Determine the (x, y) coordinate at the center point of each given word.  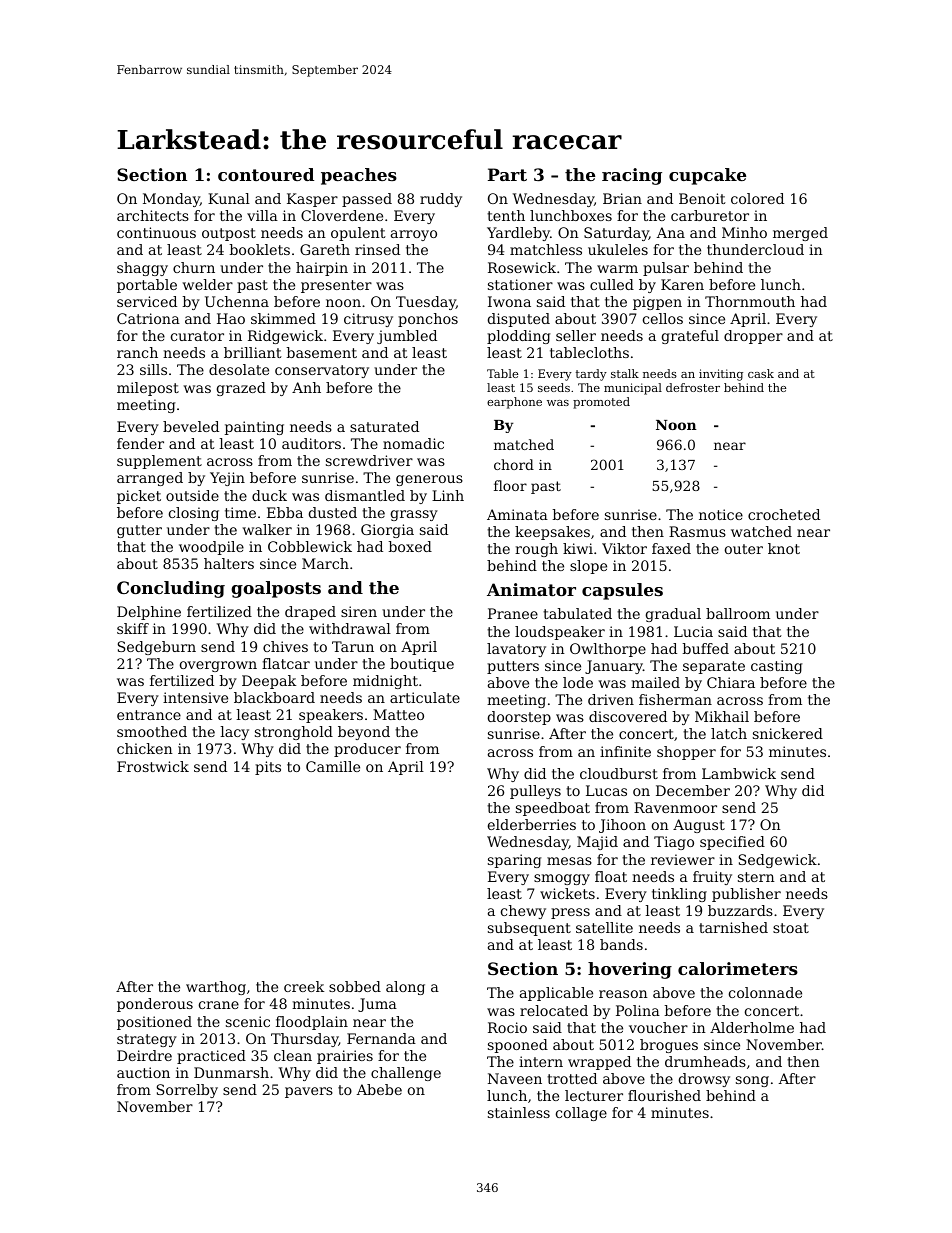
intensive (195, 697)
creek (304, 986)
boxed (410, 546)
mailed (655, 682)
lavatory (516, 650)
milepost (148, 389)
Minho (744, 232)
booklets (260, 249)
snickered (788, 733)
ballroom (738, 613)
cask (761, 373)
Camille (333, 766)
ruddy (441, 200)
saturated (384, 426)
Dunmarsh (231, 1072)
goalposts (276, 589)
